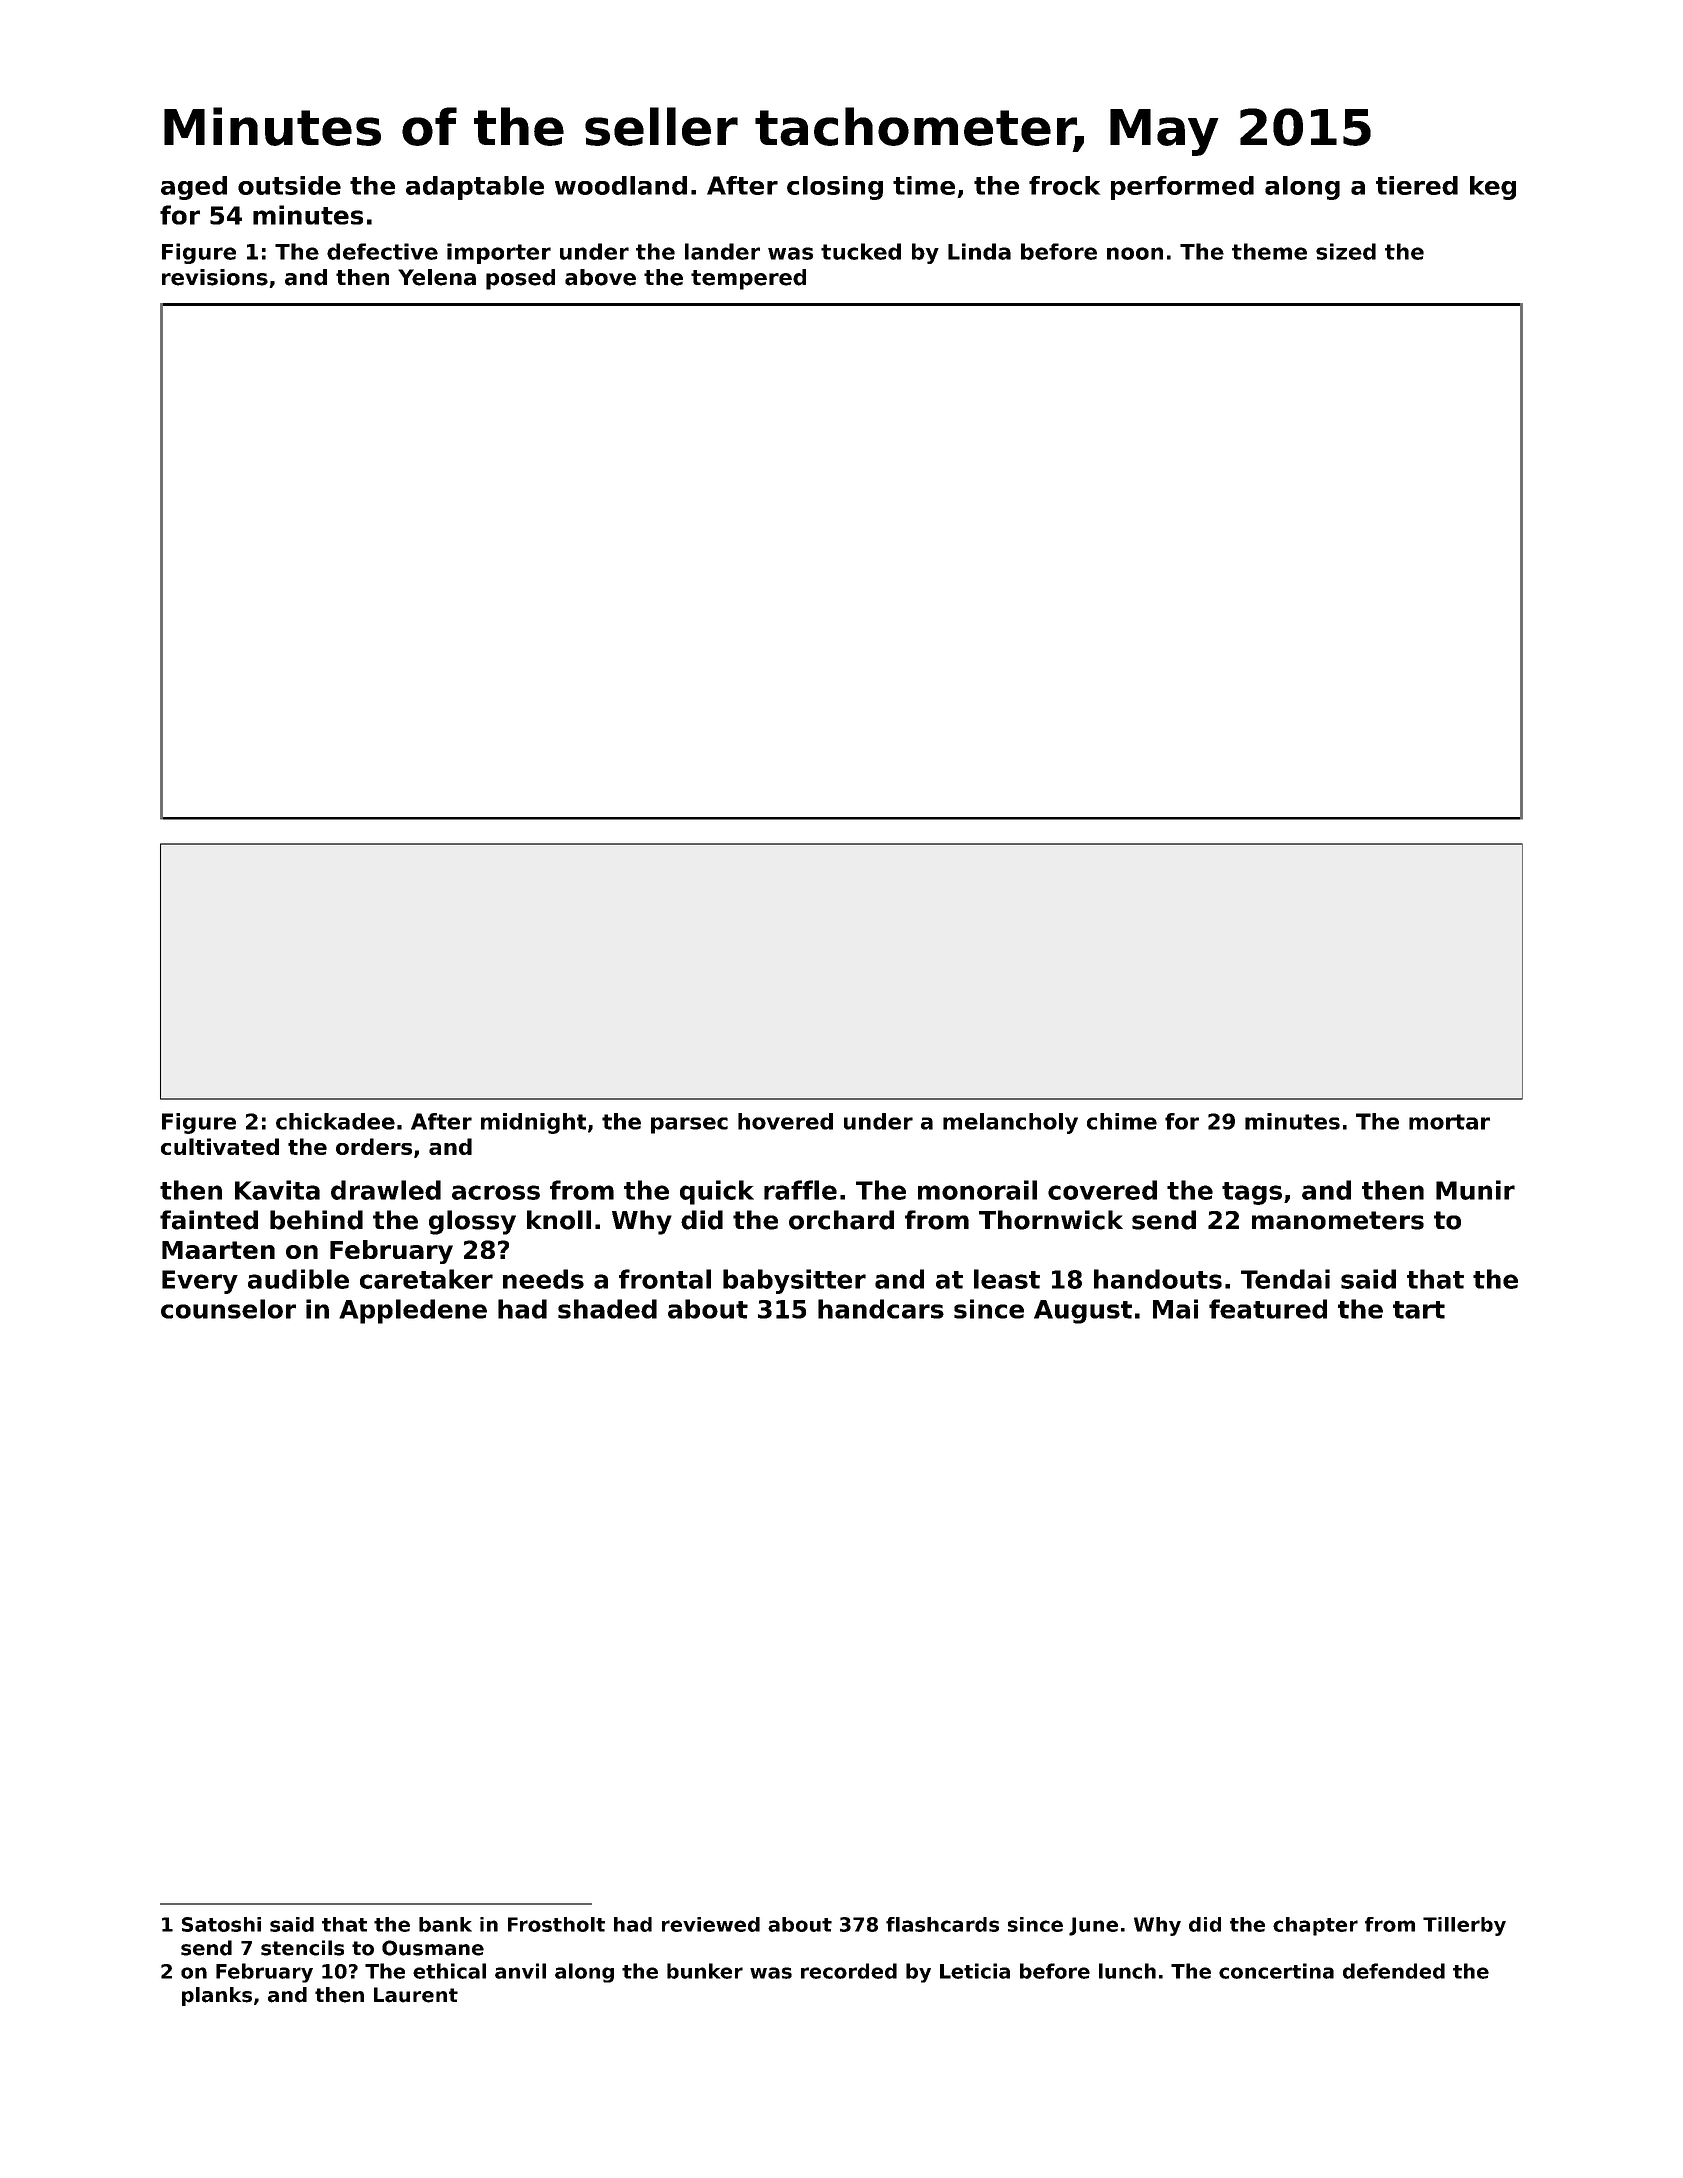  What do you see at coordinates (1010, 1123) in the document?
I see `melancholy` at bounding box center [1010, 1123].
